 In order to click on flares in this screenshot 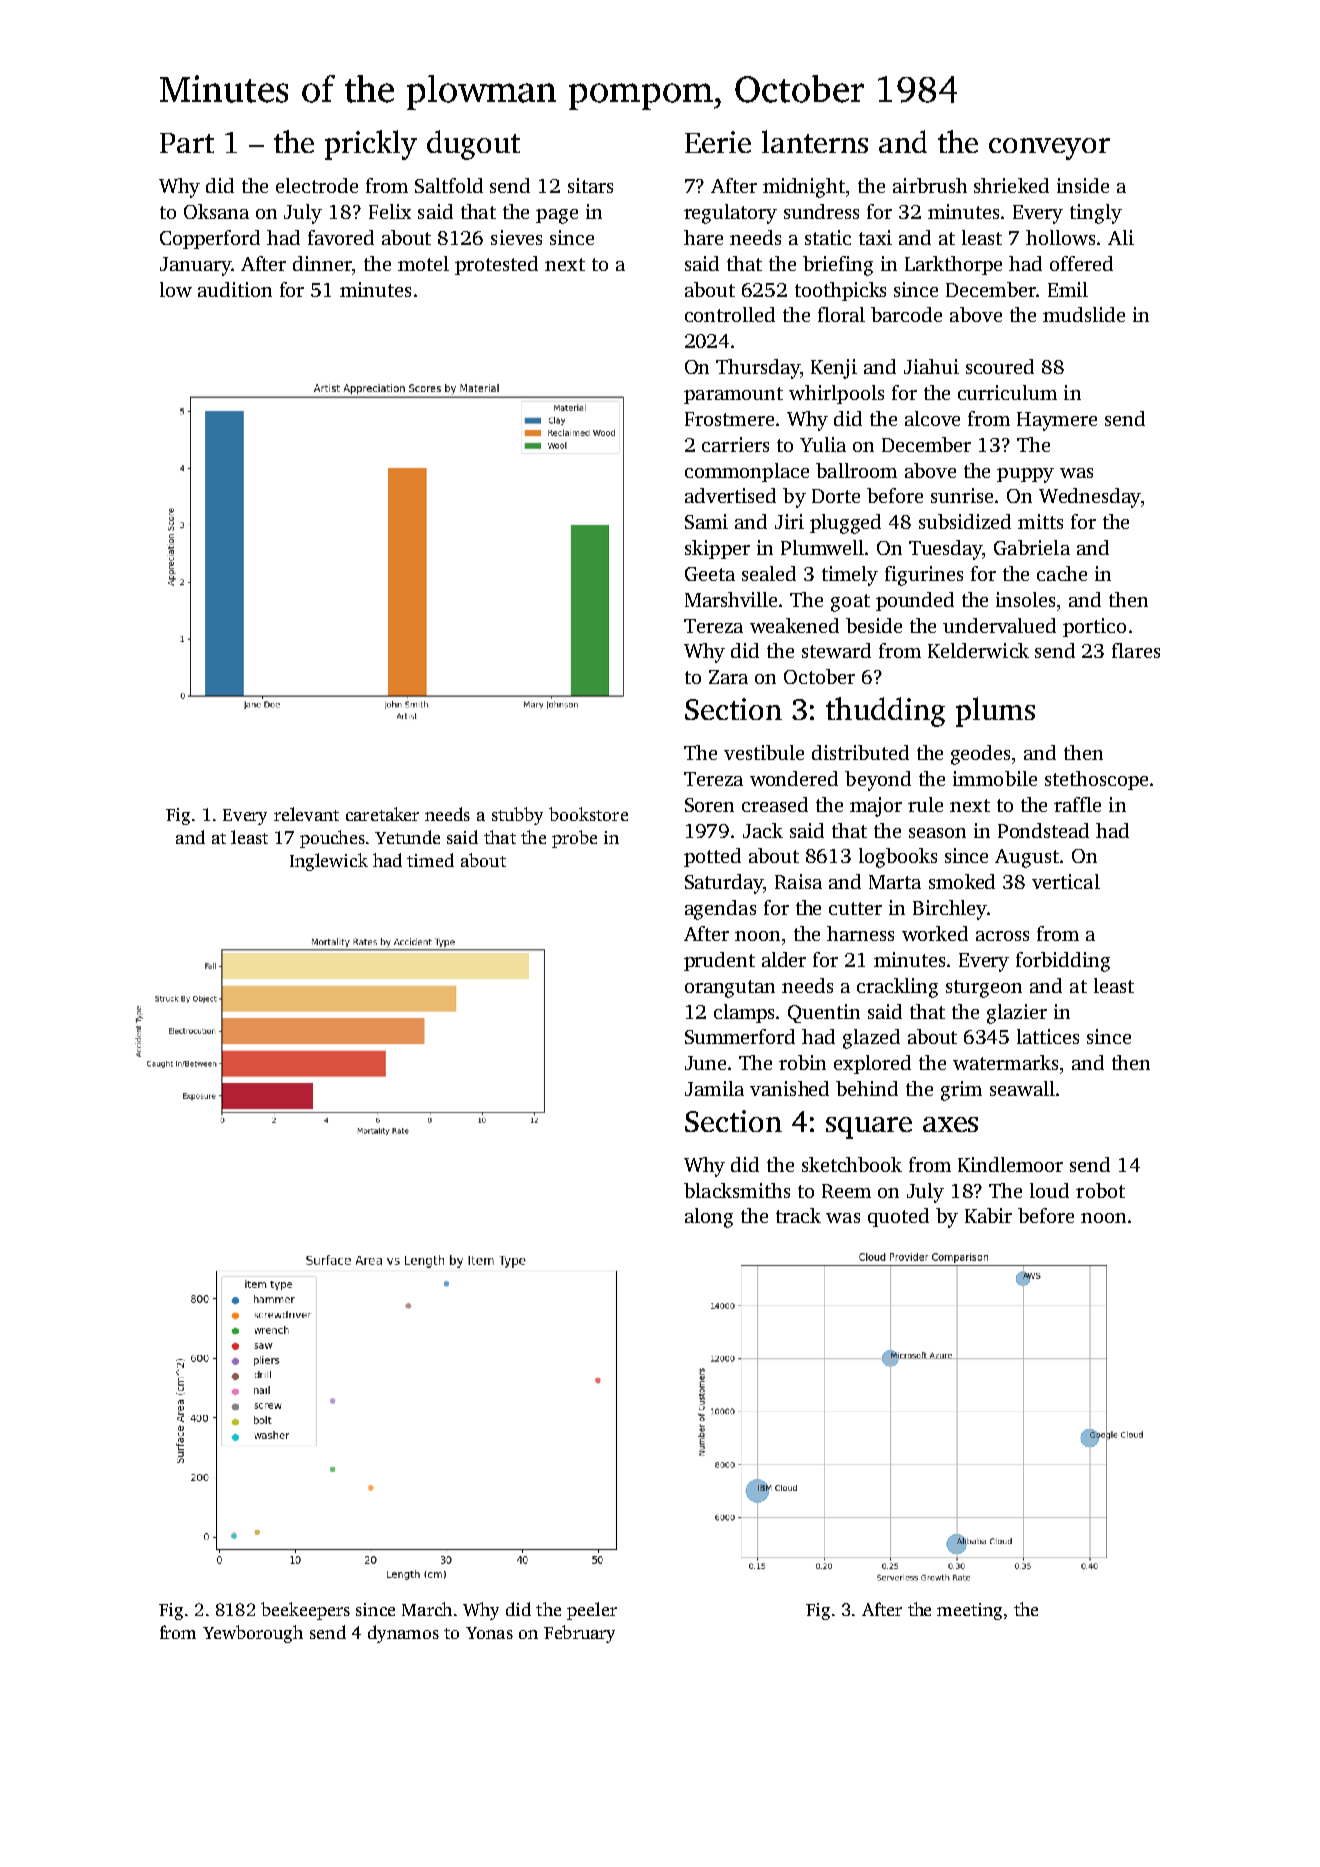, I will do `click(1136, 650)`.
